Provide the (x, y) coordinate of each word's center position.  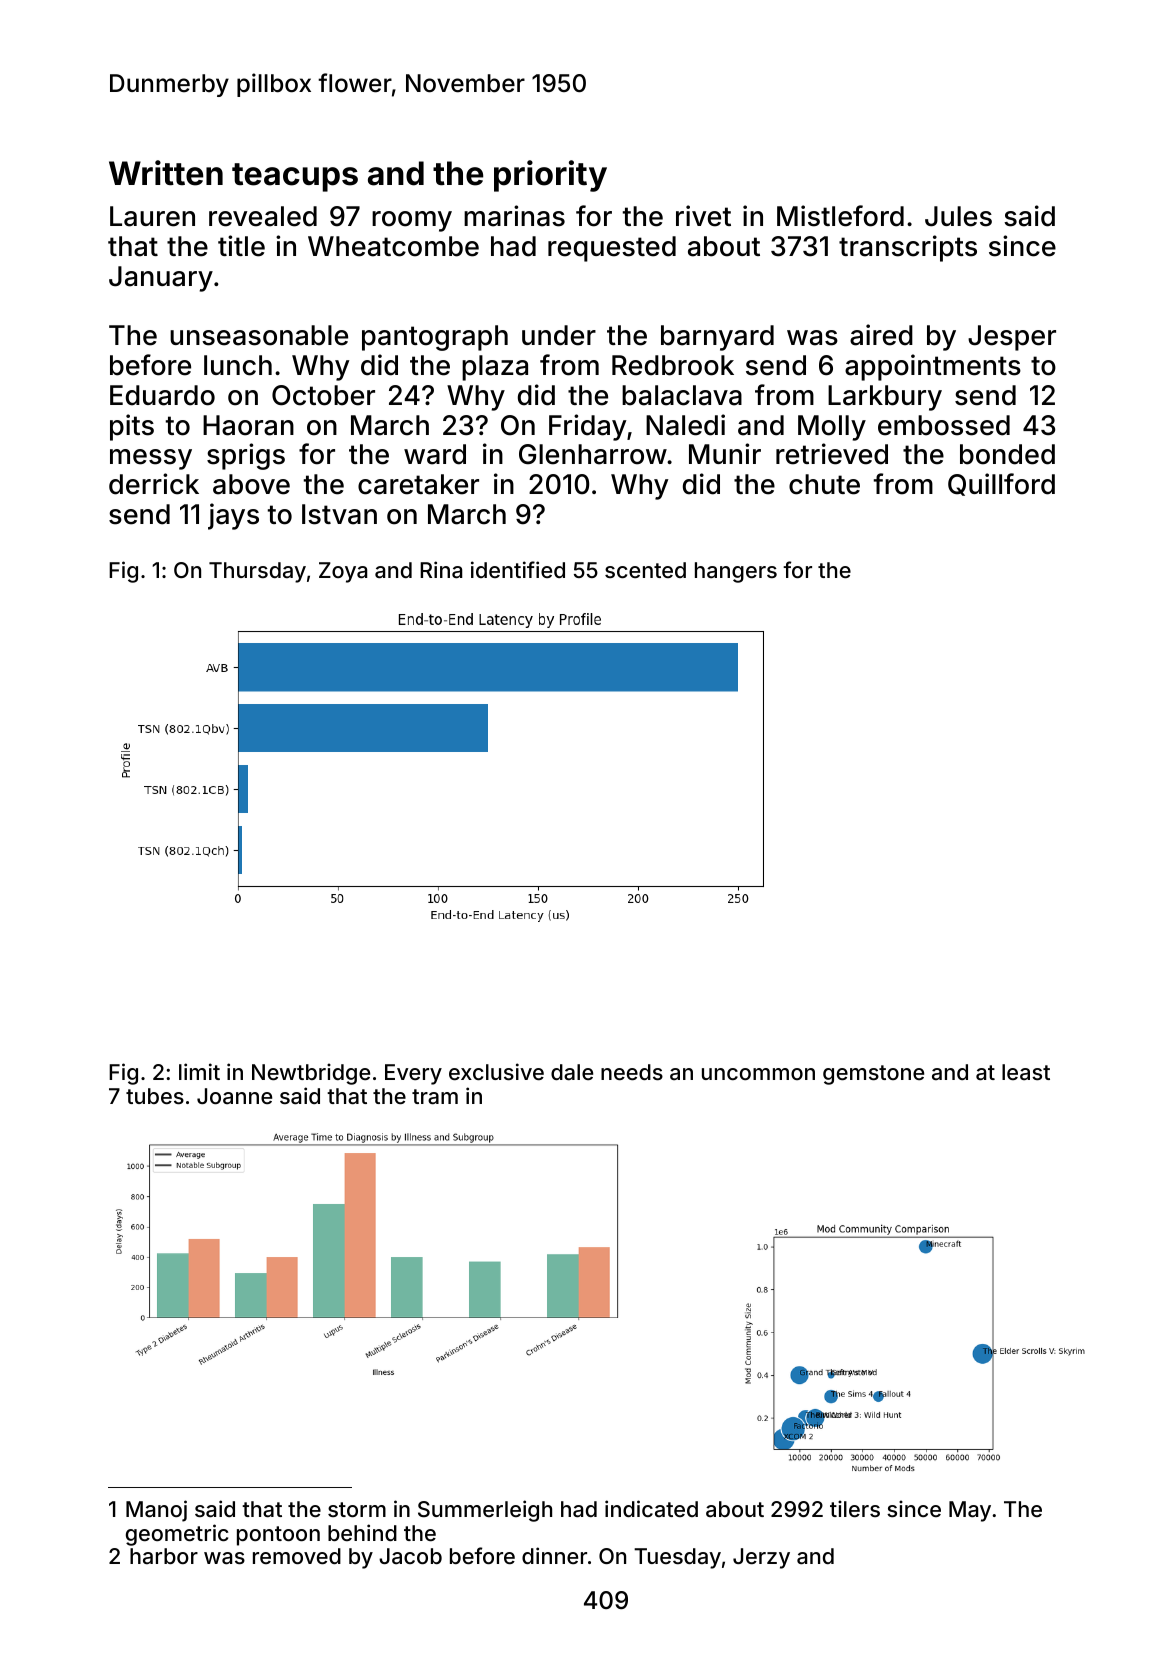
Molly (832, 428)
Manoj (156, 1511)
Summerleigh (485, 1511)
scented (645, 570)
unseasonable (259, 335)
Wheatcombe (393, 246)
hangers (736, 572)
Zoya (343, 572)
